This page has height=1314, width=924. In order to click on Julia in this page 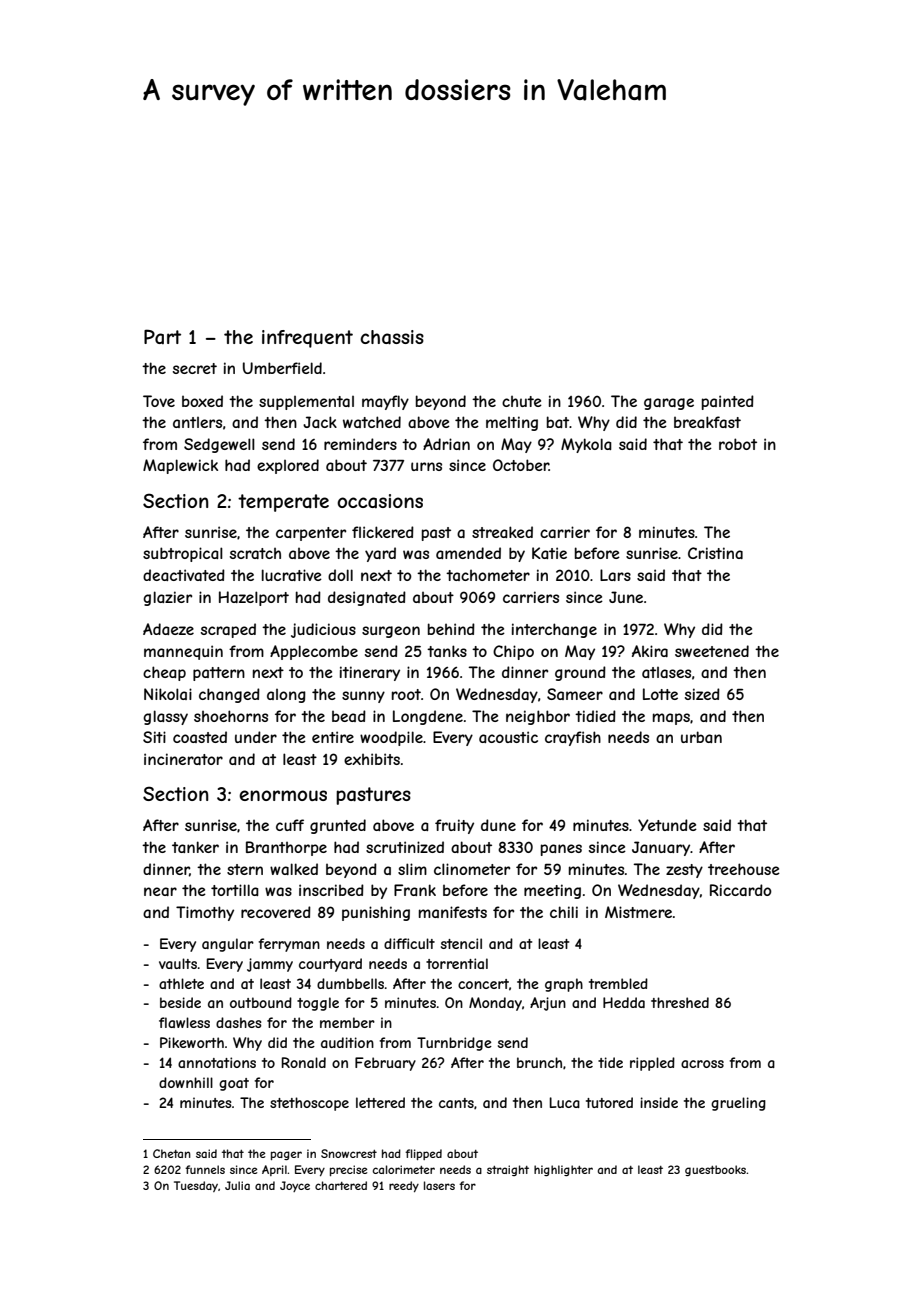, I will do `click(237, 1185)`.
